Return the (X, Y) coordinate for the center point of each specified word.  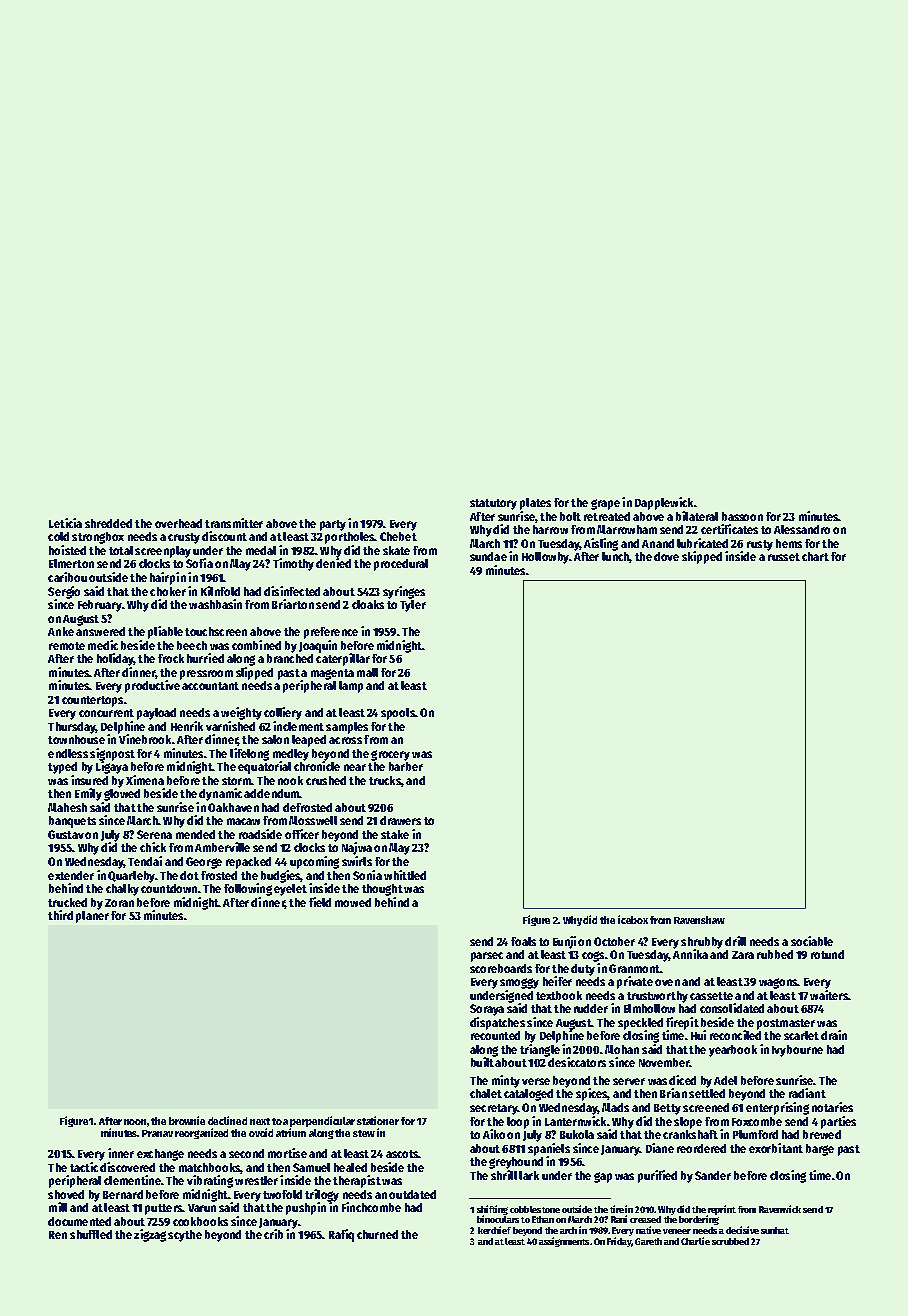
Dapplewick (664, 503)
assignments (564, 1242)
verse (536, 1081)
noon (135, 1122)
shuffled (91, 1234)
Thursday (71, 728)
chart (815, 556)
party (333, 525)
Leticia (65, 523)
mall (367, 672)
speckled (640, 1024)
